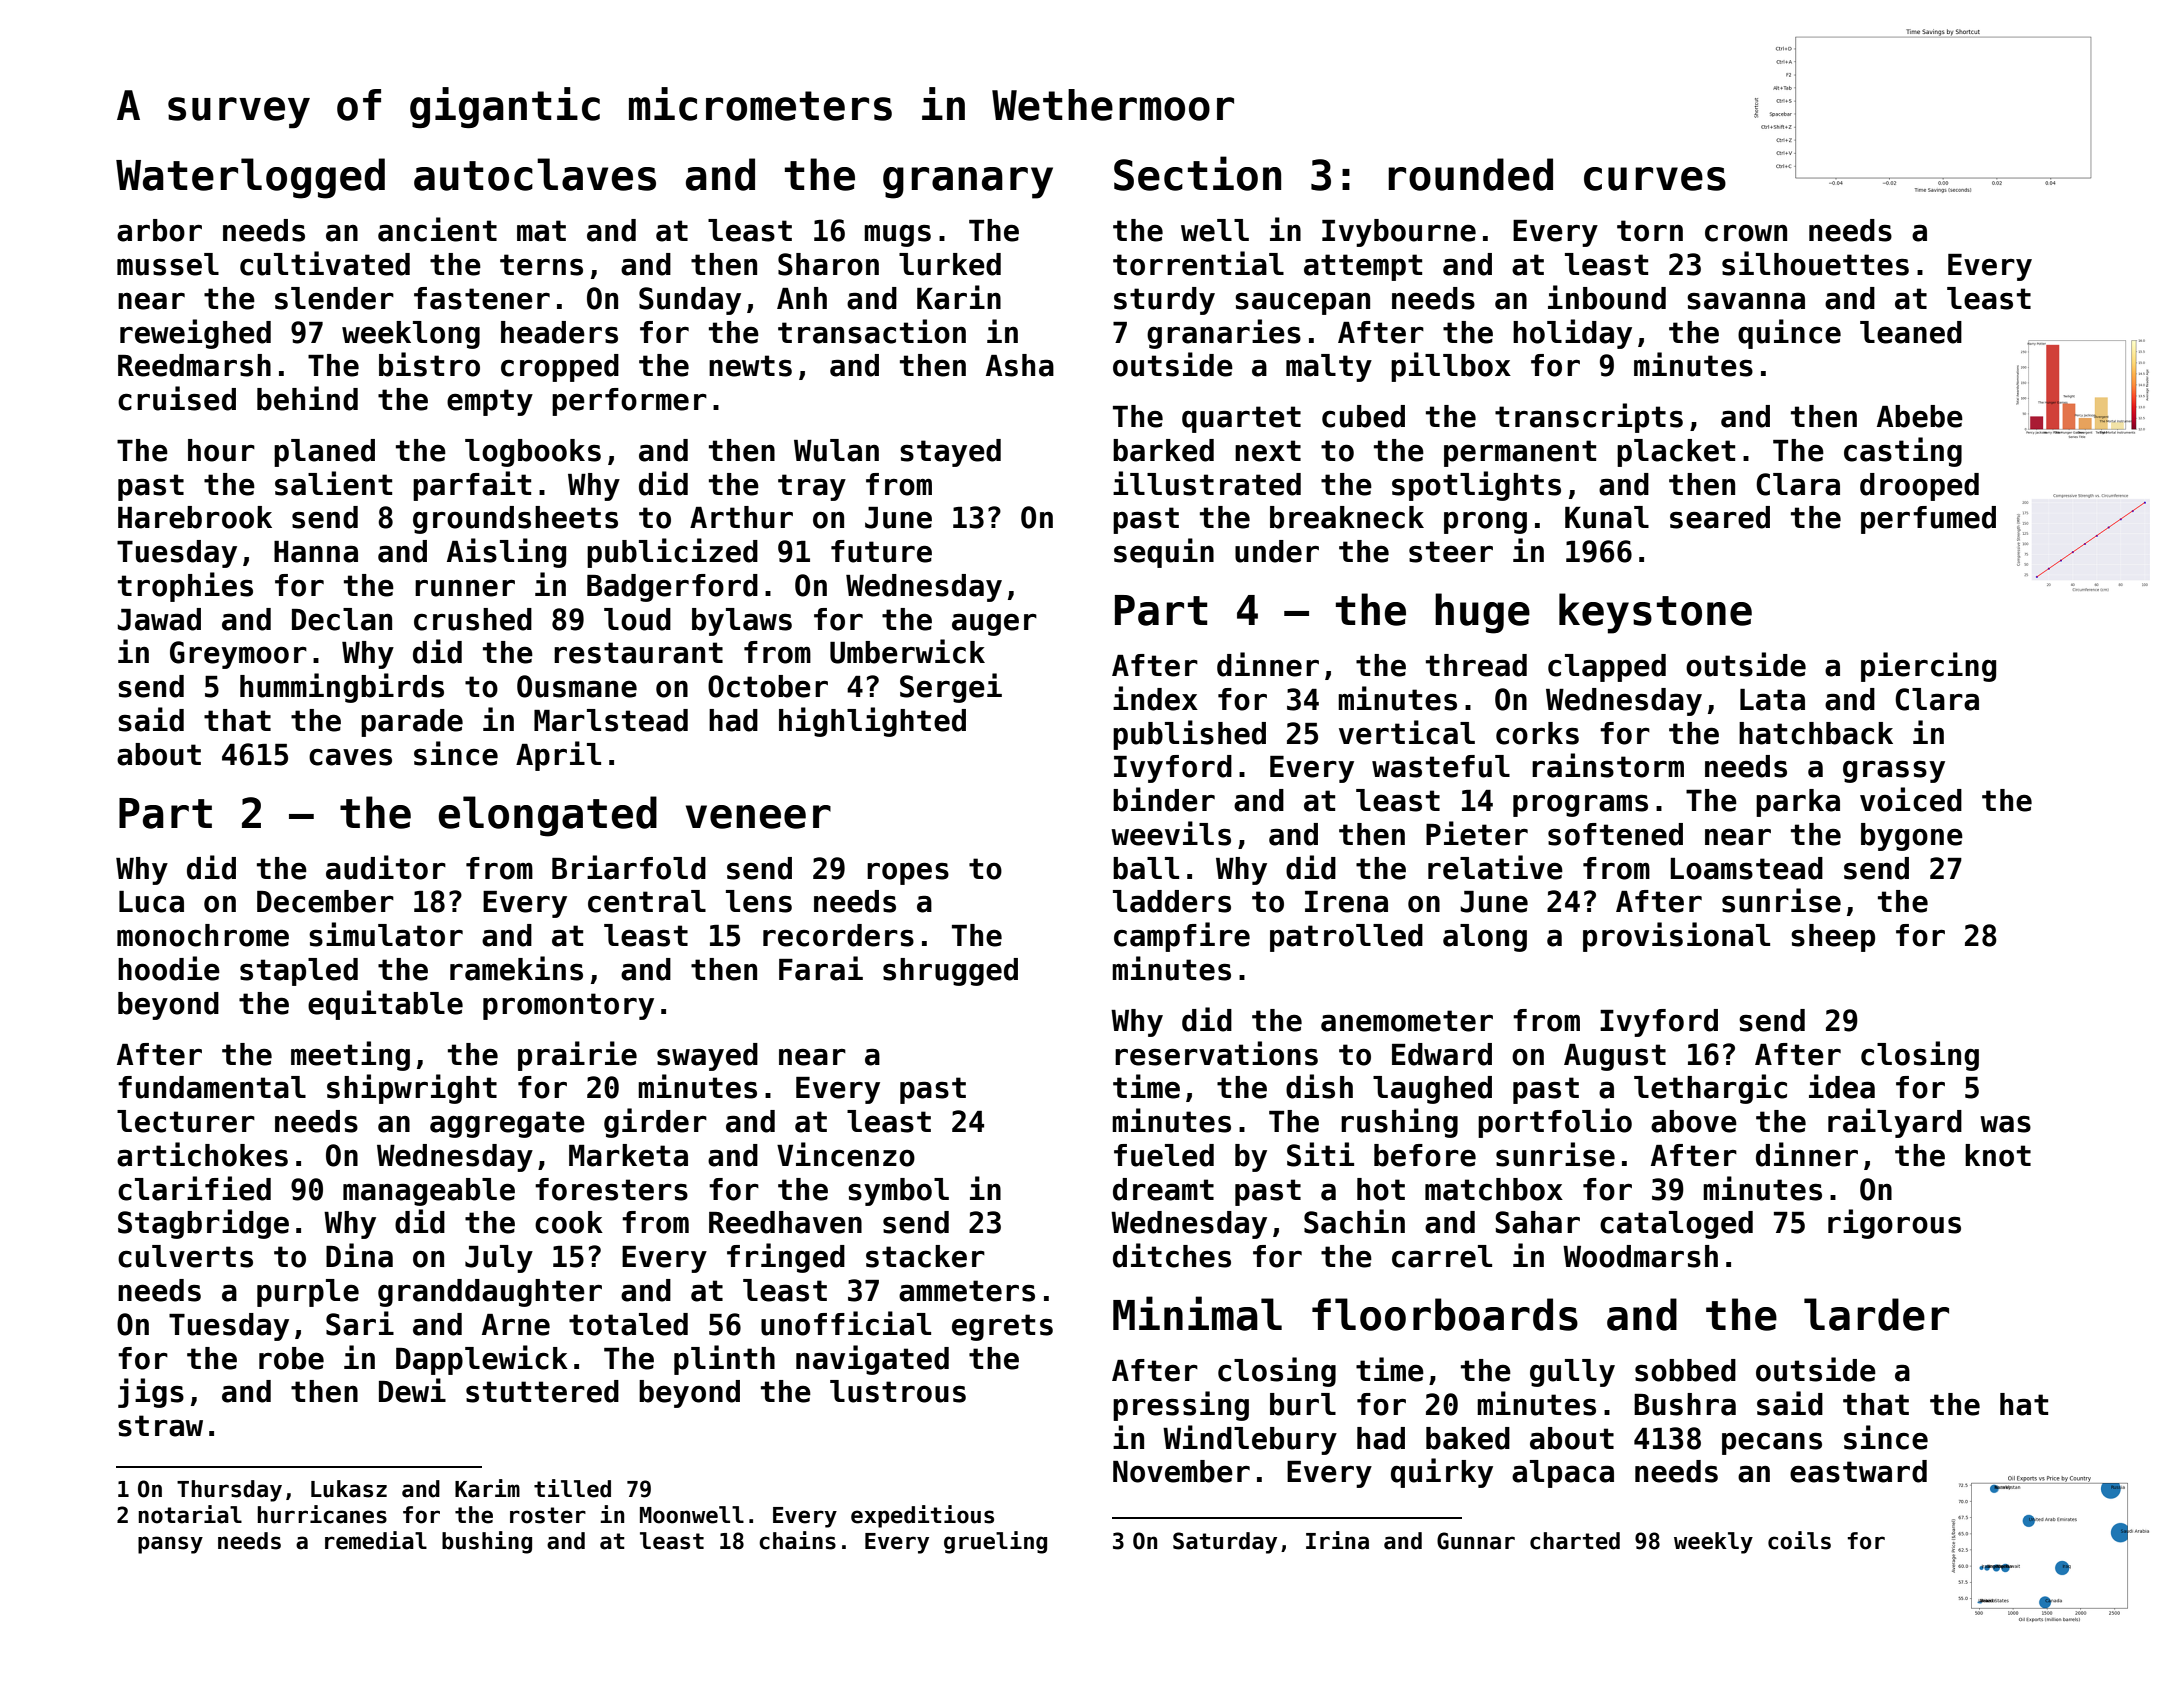 The height and width of the document is (1683, 2178). Describe the element at coordinates (1146, 868) in the document. I see `ball` at that location.
